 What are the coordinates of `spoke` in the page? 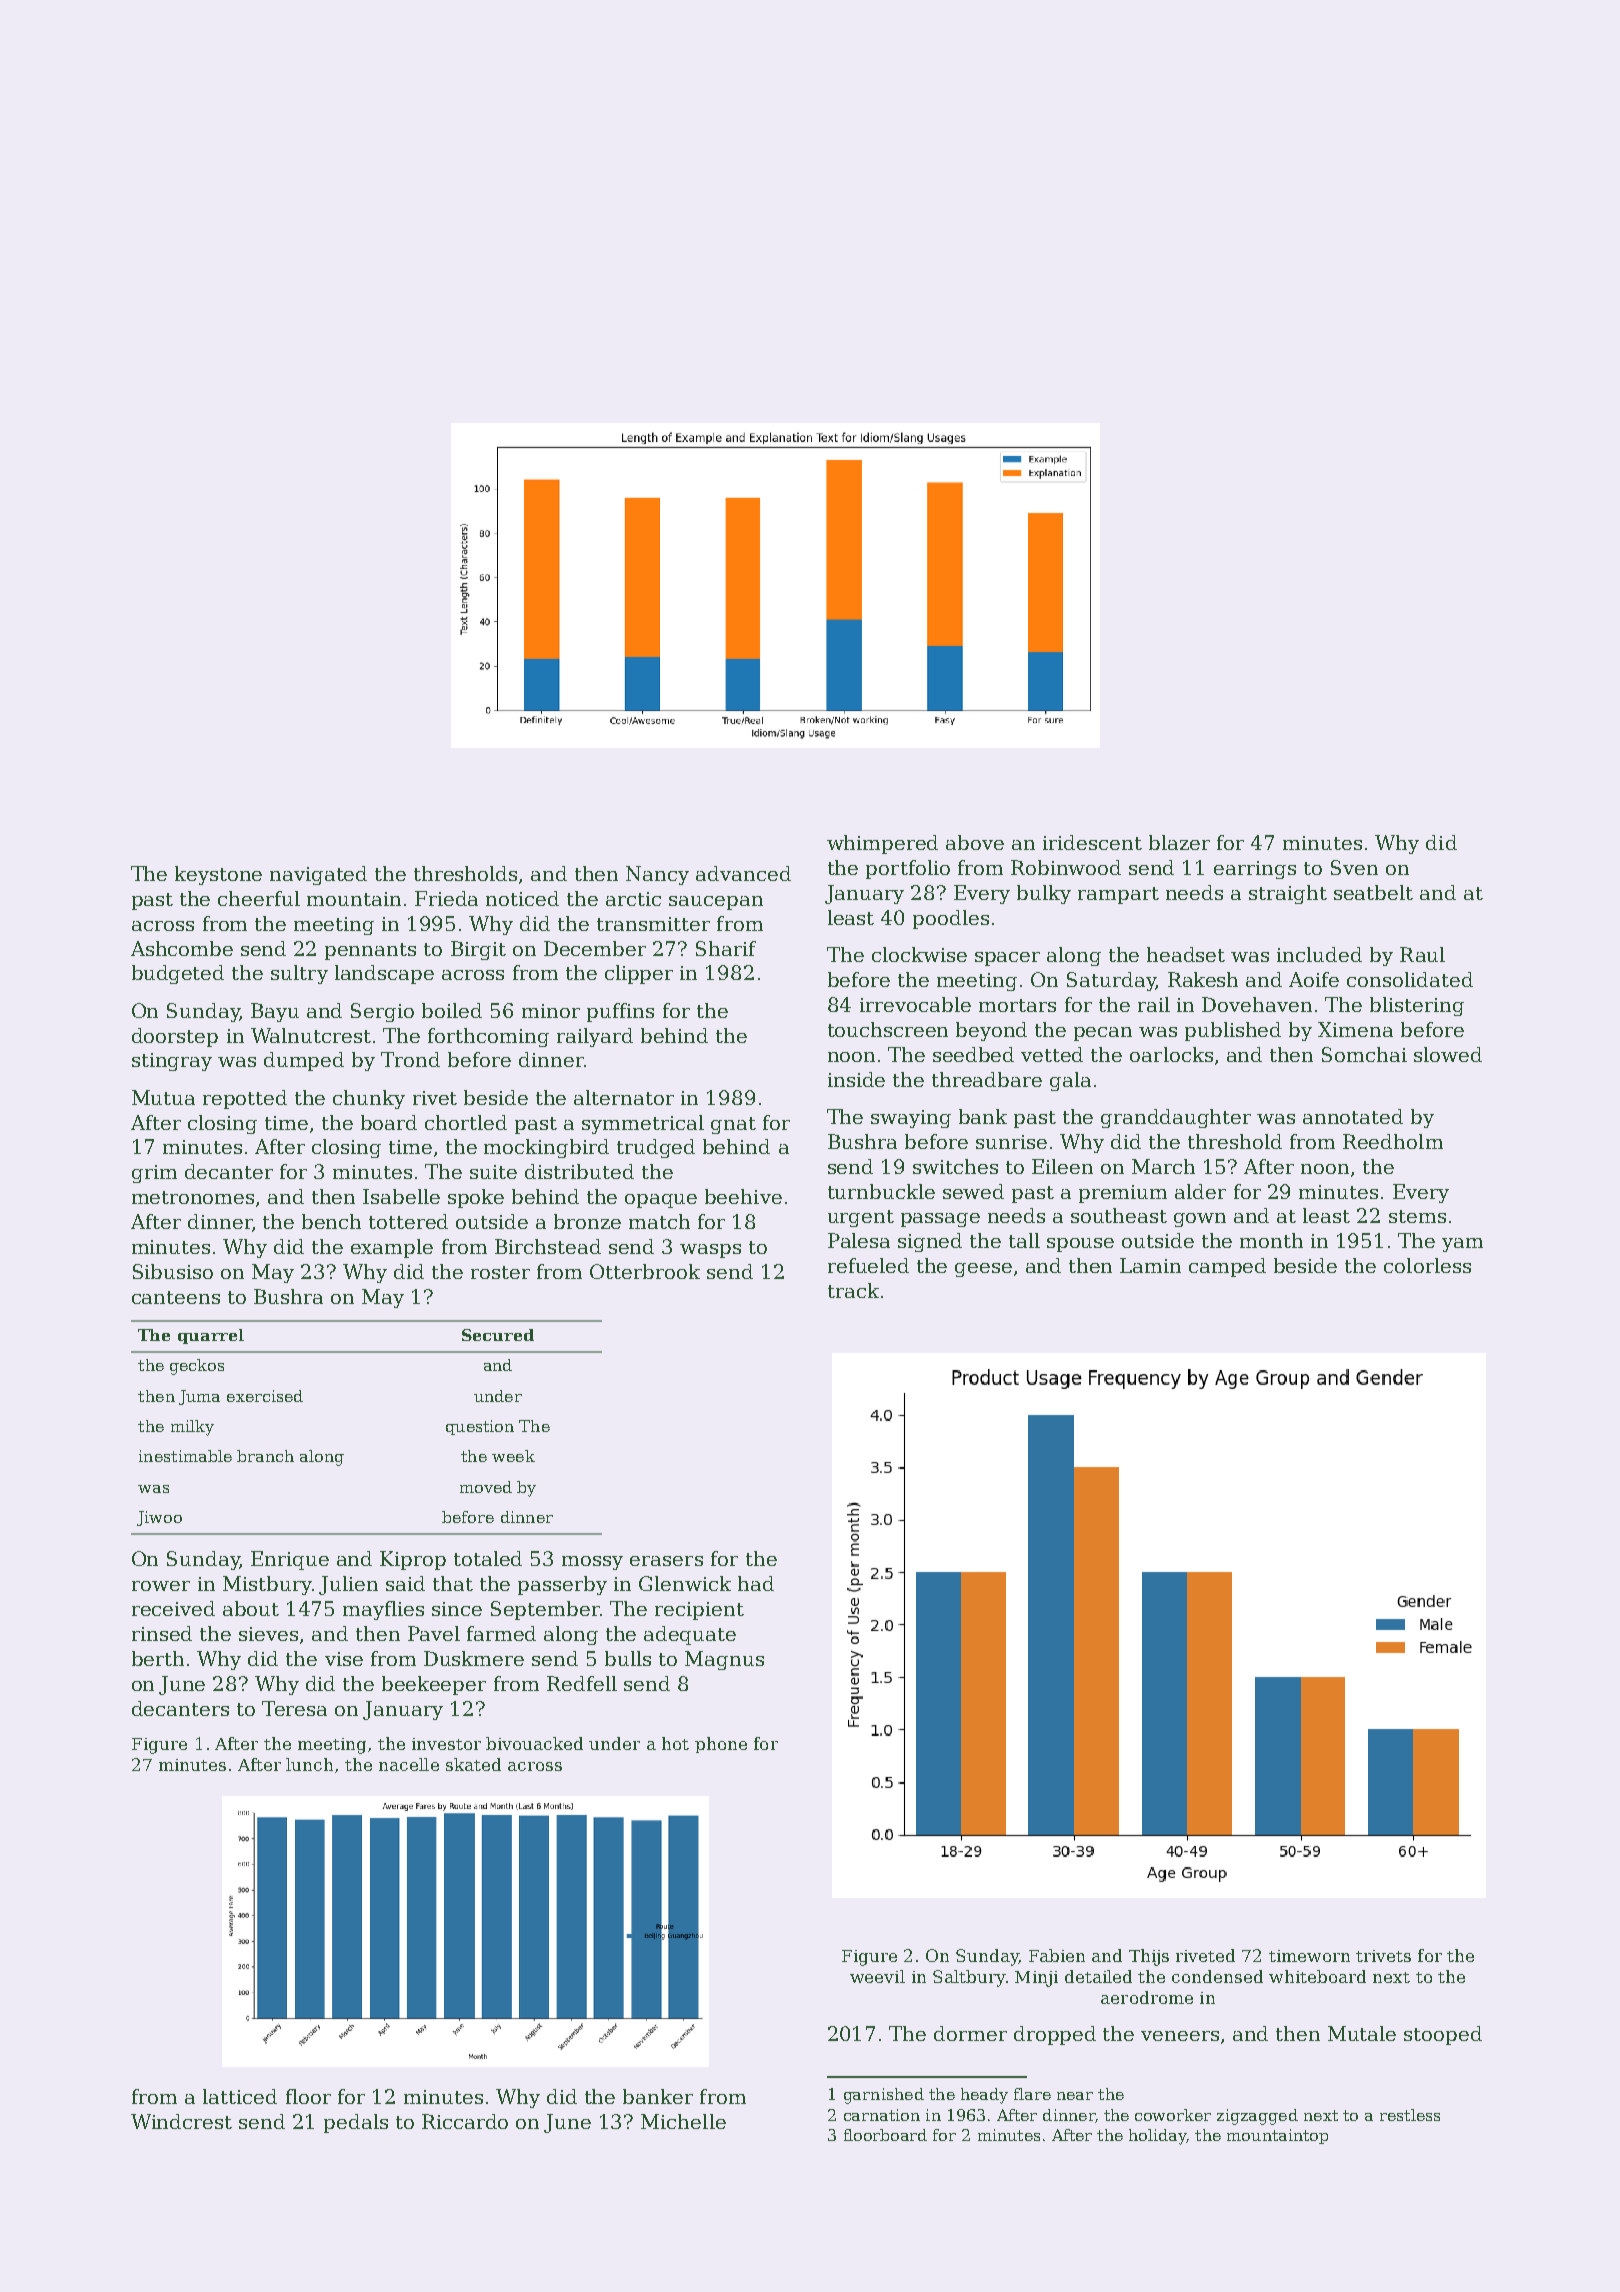 It's located at (476, 1198).
